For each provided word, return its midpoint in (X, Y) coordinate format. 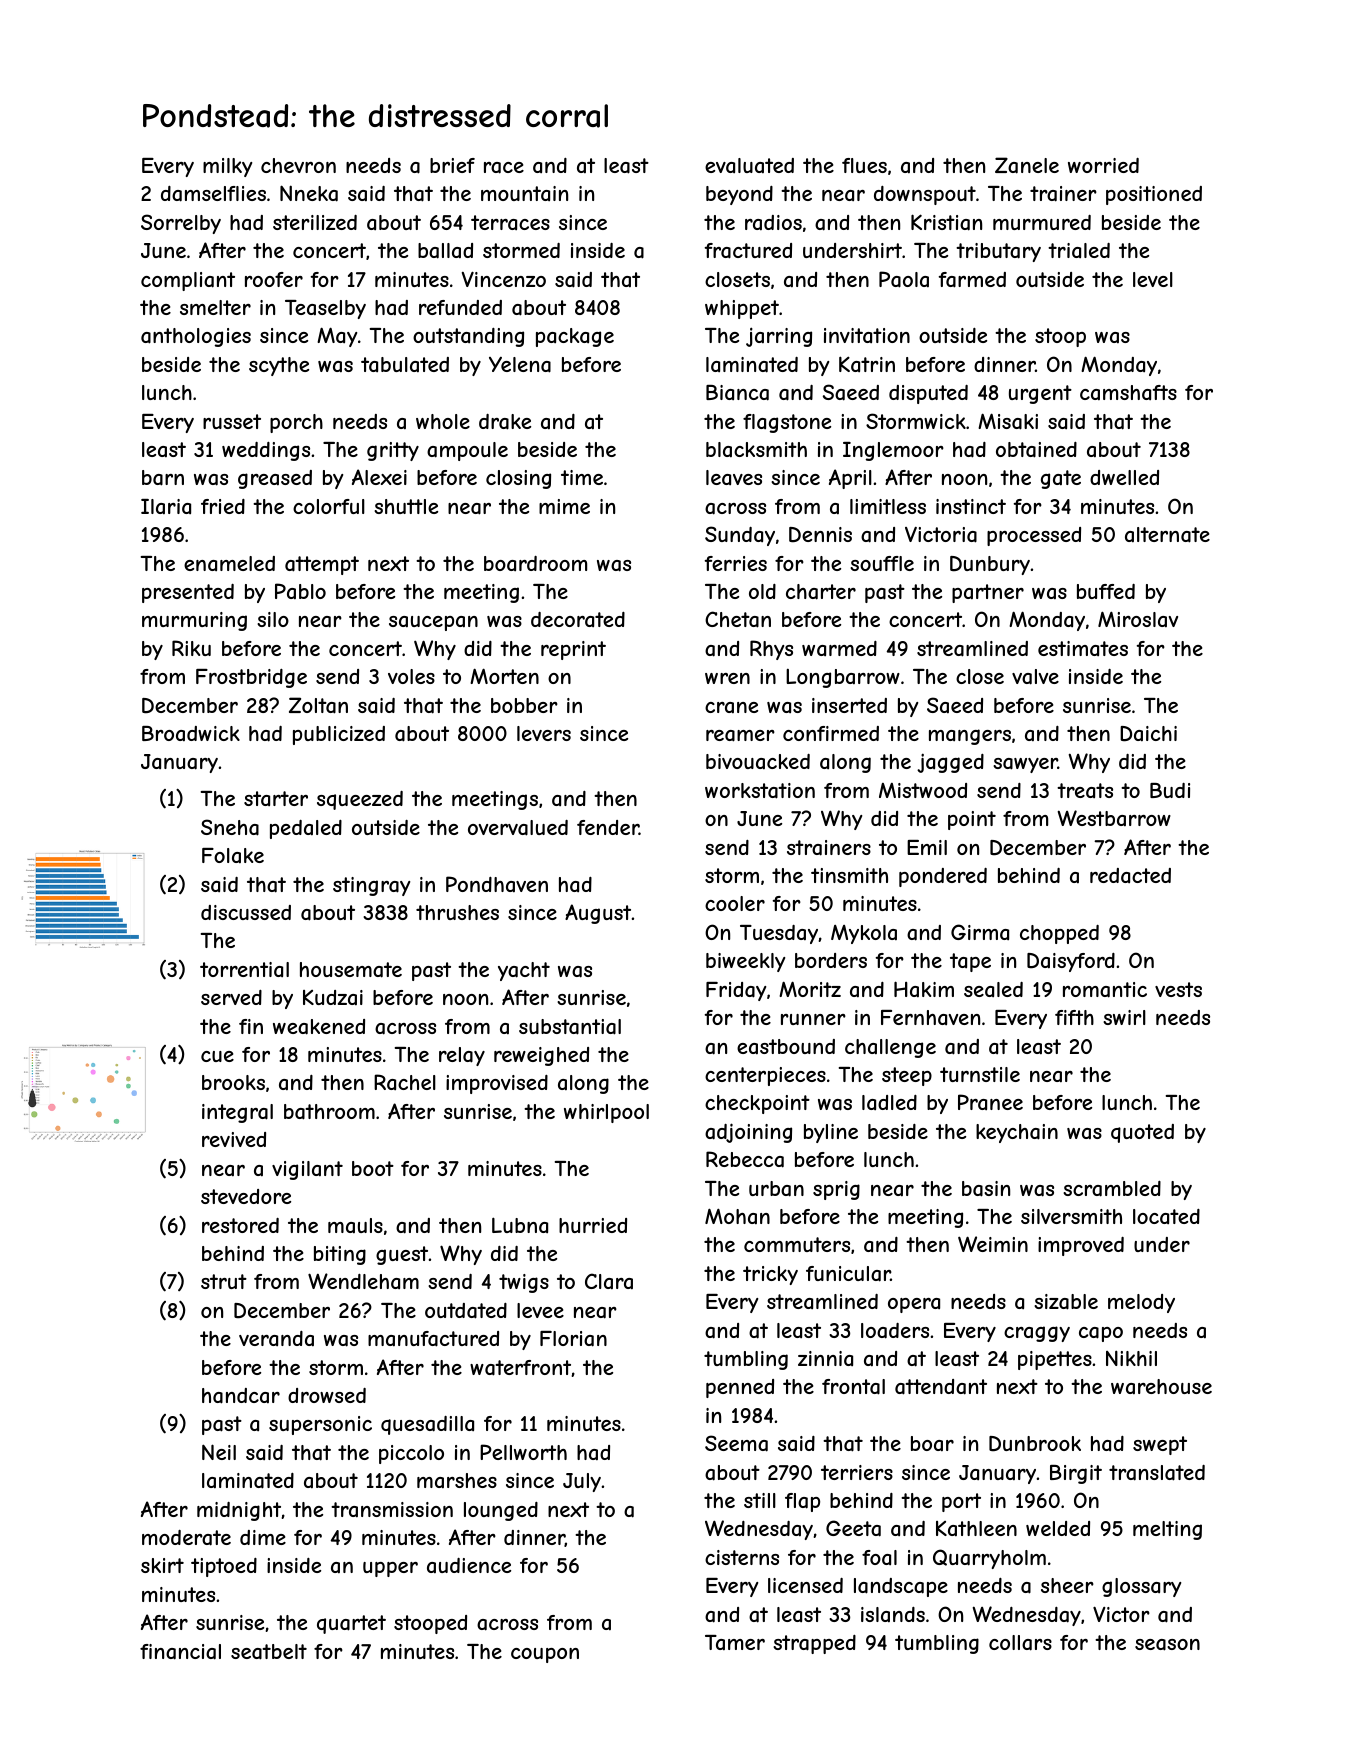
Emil (927, 847)
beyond (739, 195)
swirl (1124, 1017)
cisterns (742, 1557)
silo (273, 619)
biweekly (745, 962)
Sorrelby (181, 224)
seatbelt (269, 1652)
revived (234, 1139)
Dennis (820, 535)
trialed (1079, 250)
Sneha (230, 827)
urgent (1040, 394)
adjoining (748, 1133)
